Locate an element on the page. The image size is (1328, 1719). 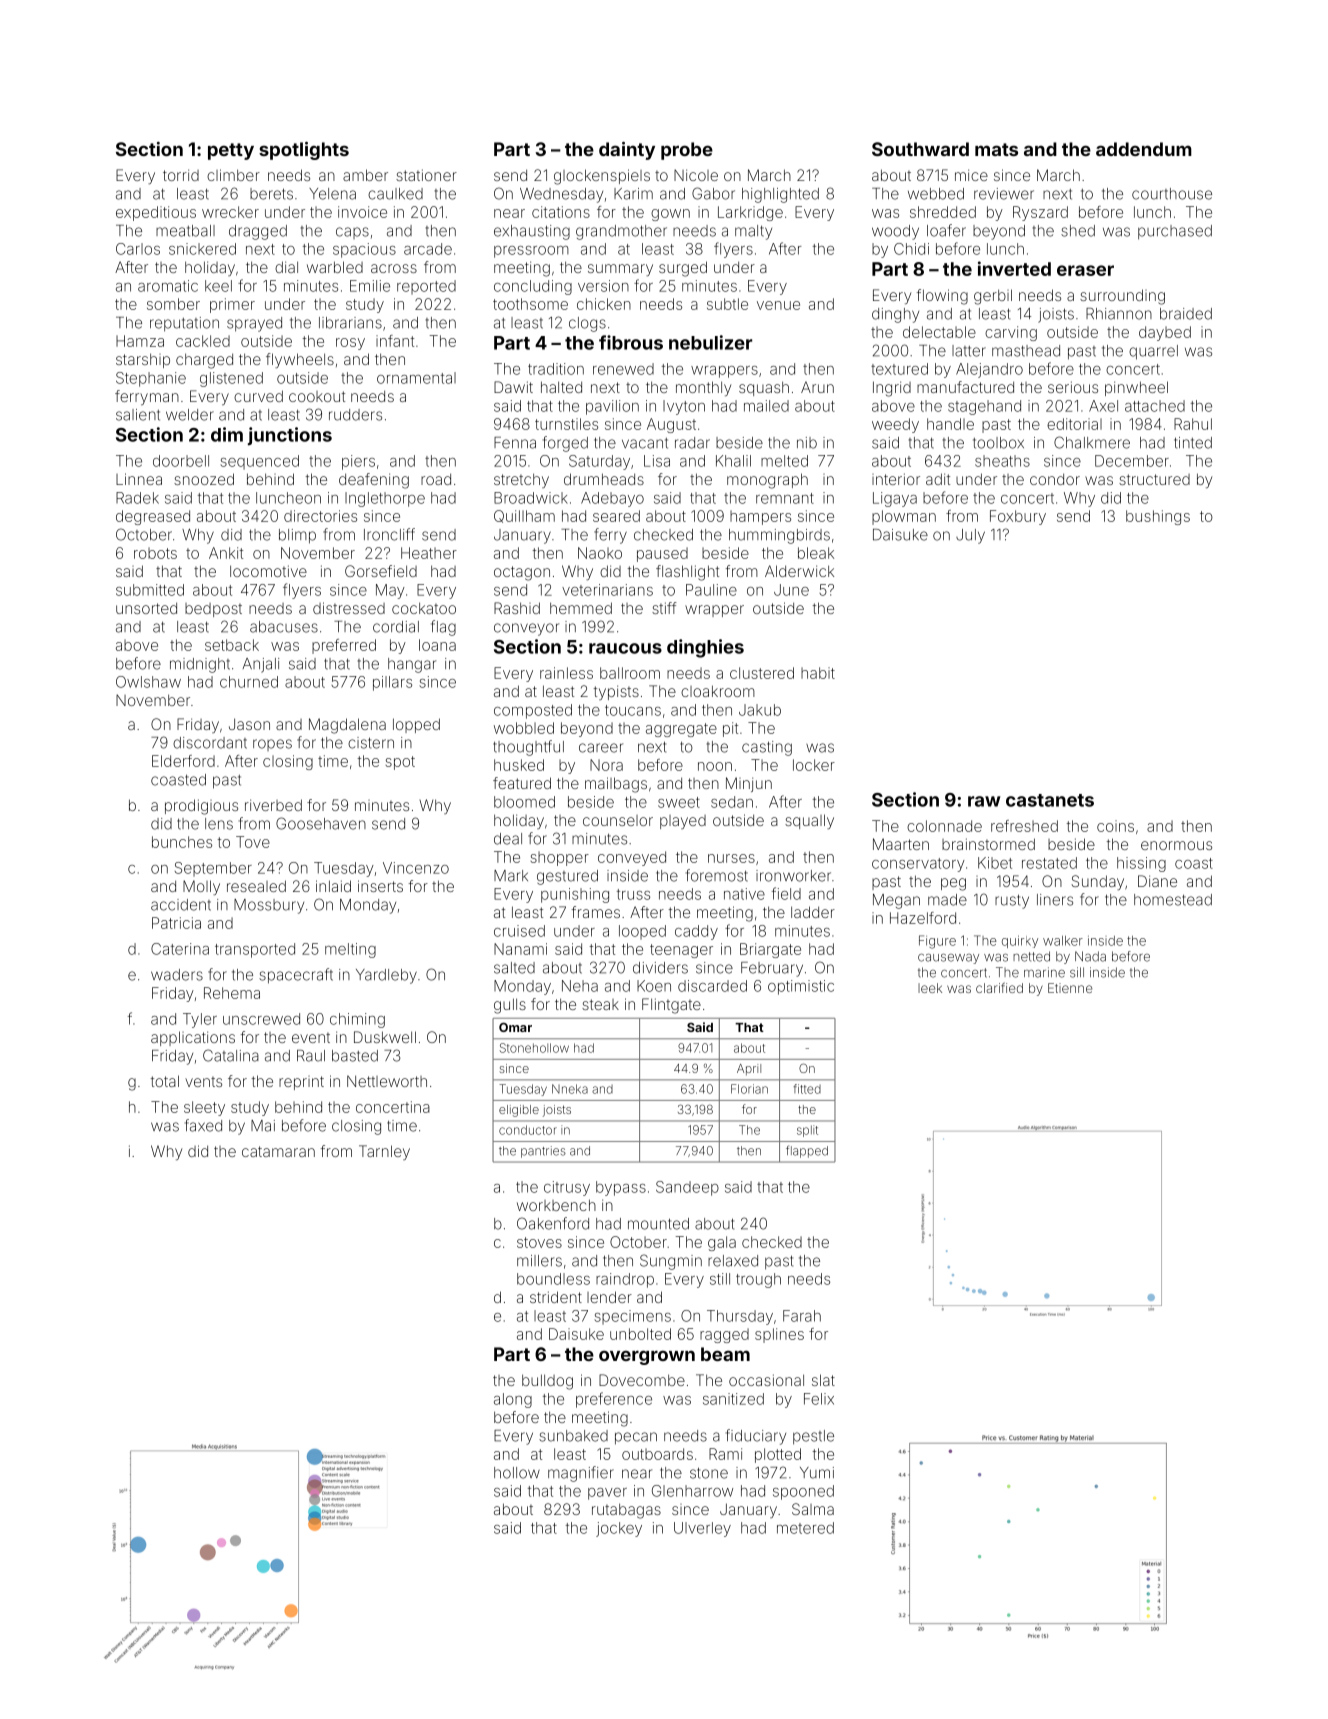
mats is located at coordinates (996, 149).
